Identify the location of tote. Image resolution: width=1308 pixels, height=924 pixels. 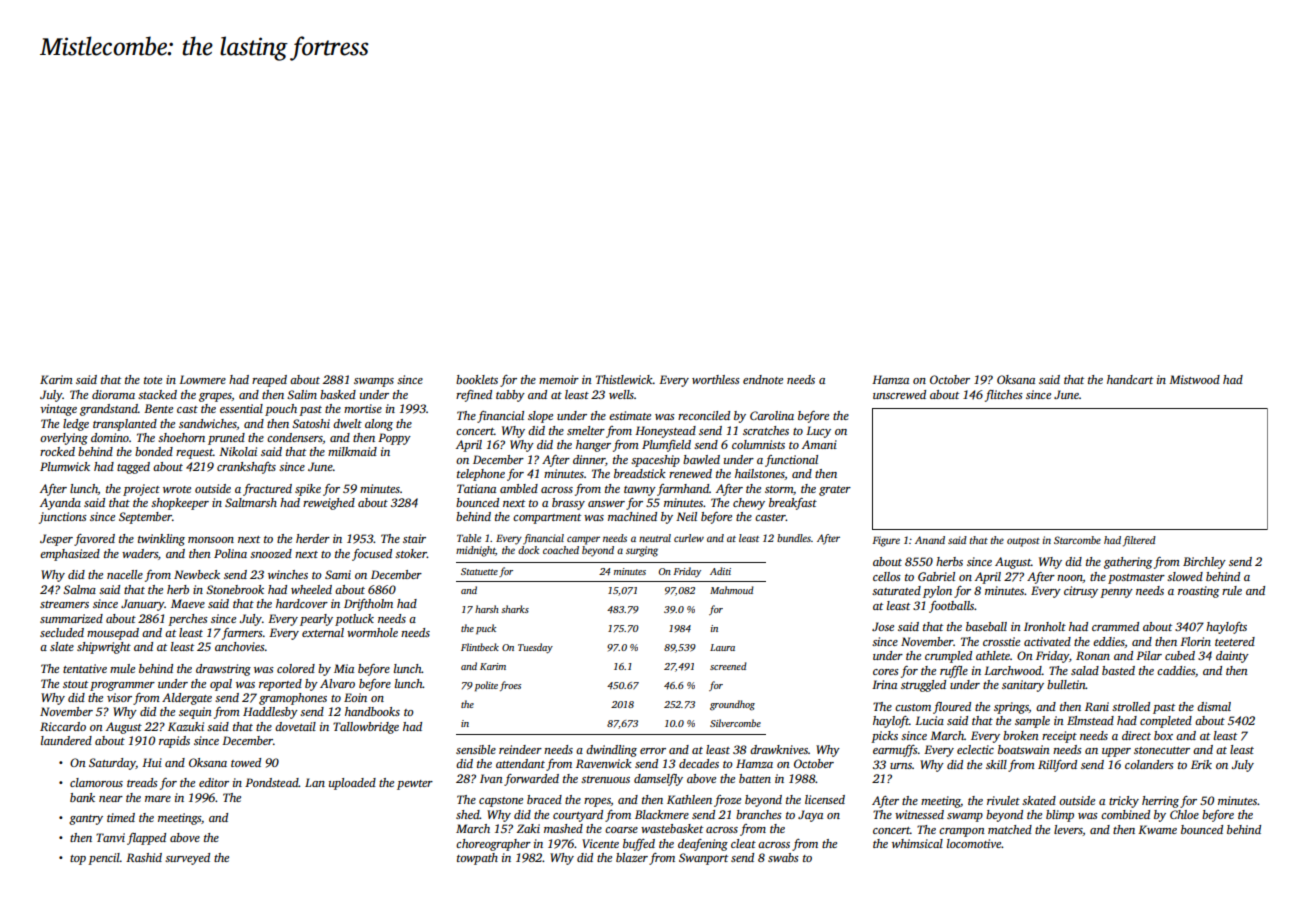
(153, 380).
